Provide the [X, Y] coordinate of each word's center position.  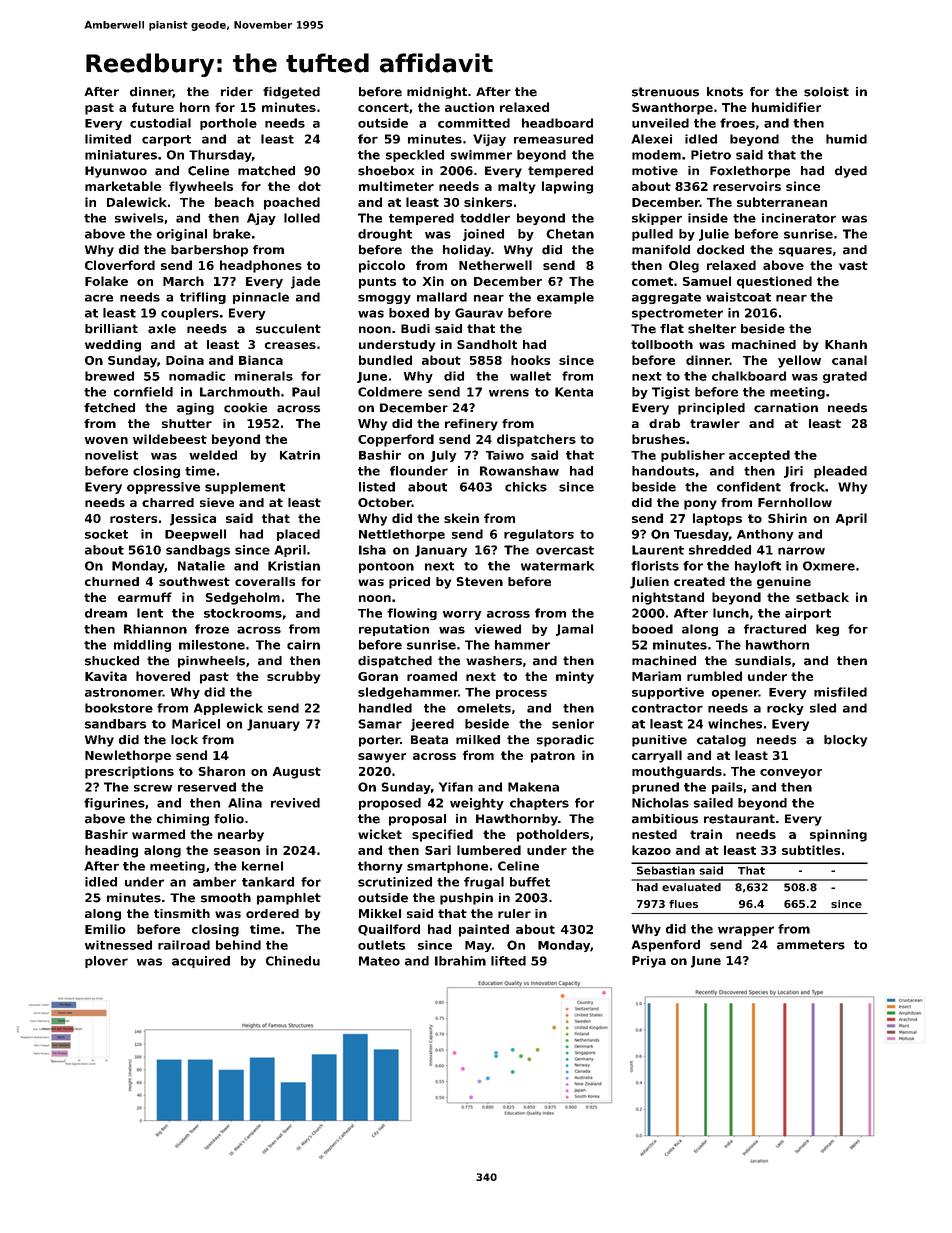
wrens [509, 393]
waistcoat [738, 297]
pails [727, 788]
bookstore [119, 708]
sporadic [565, 741]
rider [237, 92]
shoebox [386, 171]
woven [106, 440]
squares [805, 252]
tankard [268, 882]
